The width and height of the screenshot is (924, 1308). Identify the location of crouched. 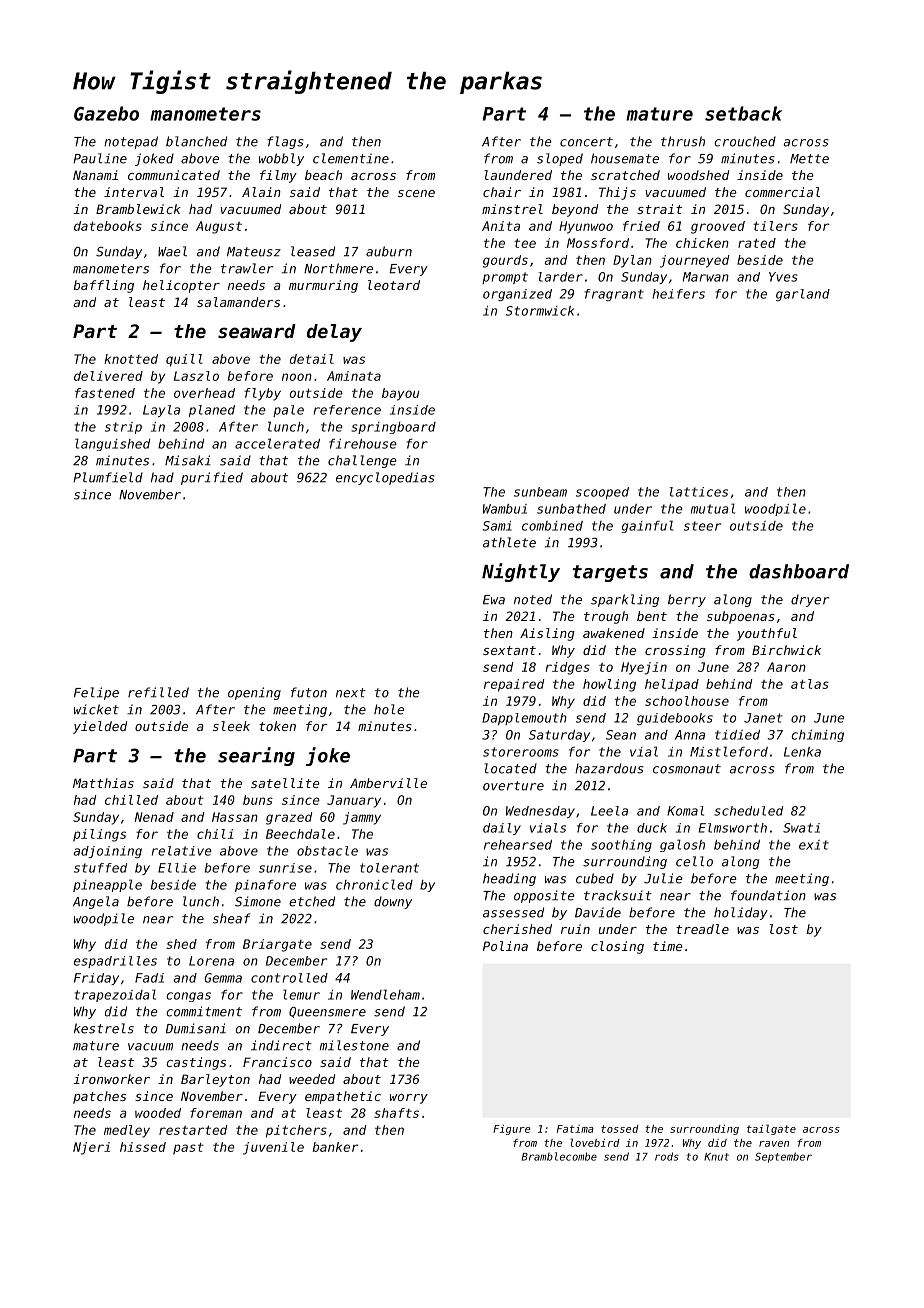
(745, 141).
